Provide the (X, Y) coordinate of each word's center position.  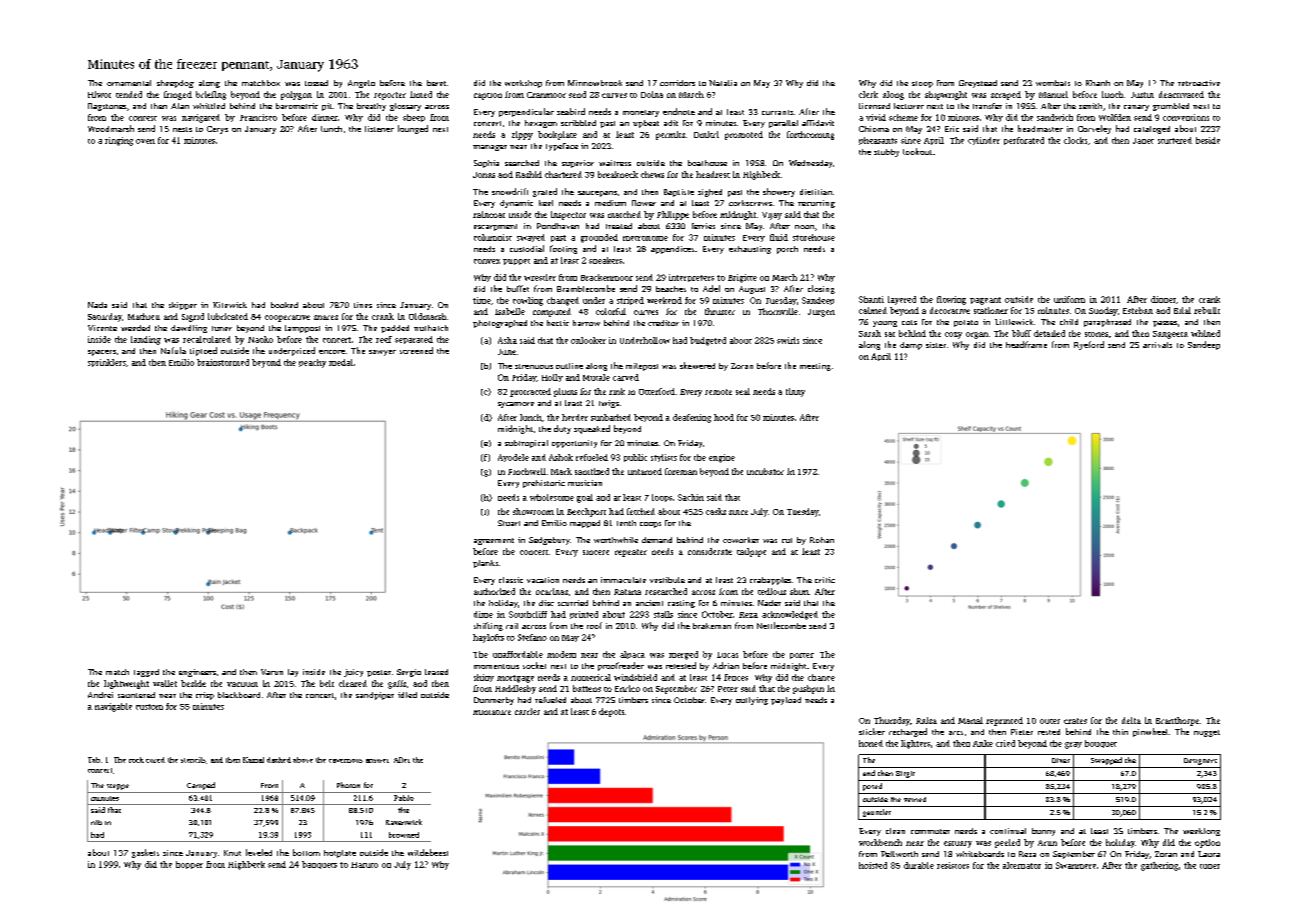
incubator (765, 471)
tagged (146, 673)
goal (585, 498)
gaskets (145, 853)
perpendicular (526, 112)
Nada (97, 305)
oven (145, 141)
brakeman (712, 626)
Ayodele (513, 458)
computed (552, 312)
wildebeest (428, 852)
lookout (917, 151)
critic (825, 580)
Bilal (1182, 310)
